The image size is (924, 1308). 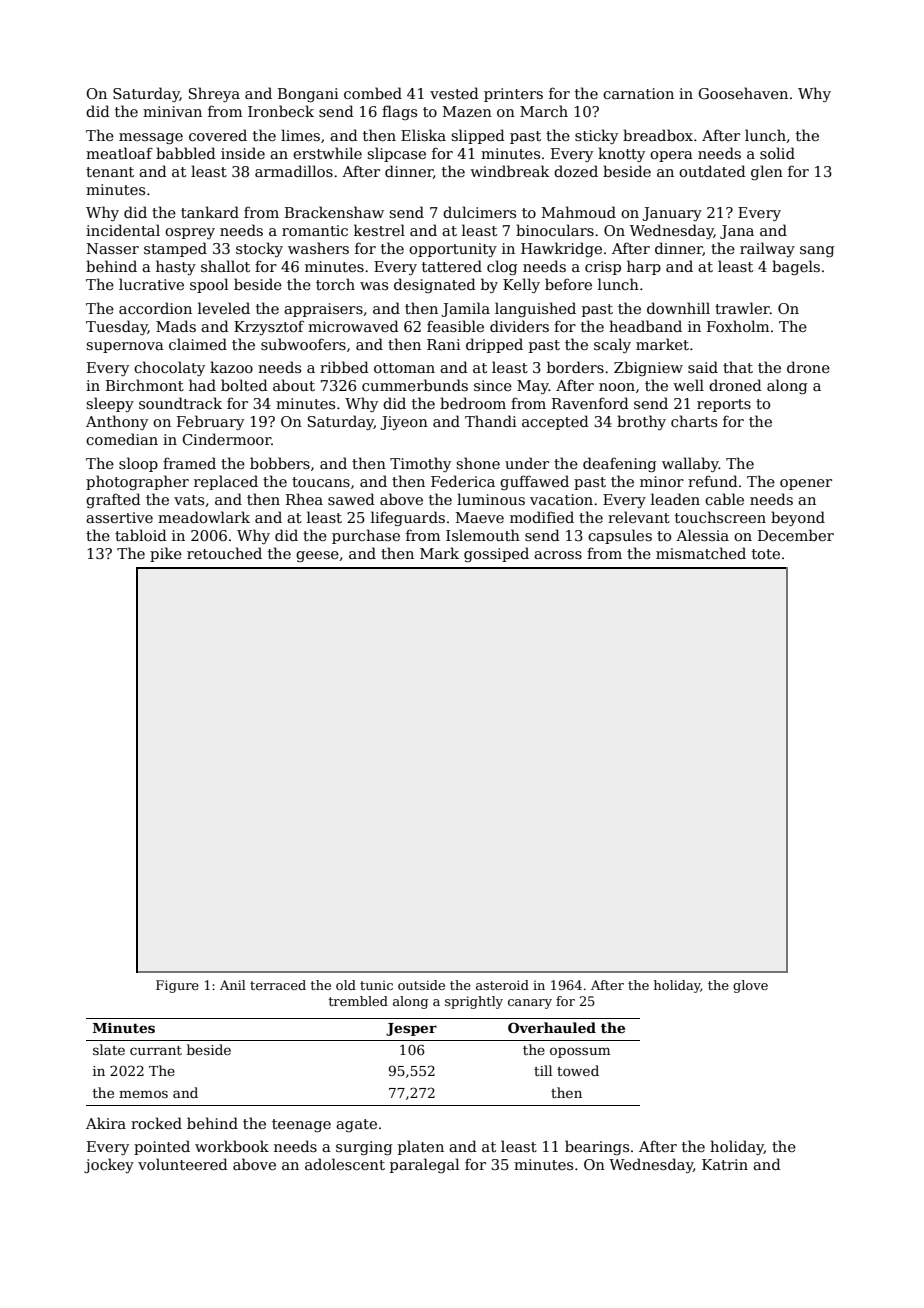 What do you see at coordinates (317, 556) in the document?
I see `geese` at bounding box center [317, 556].
